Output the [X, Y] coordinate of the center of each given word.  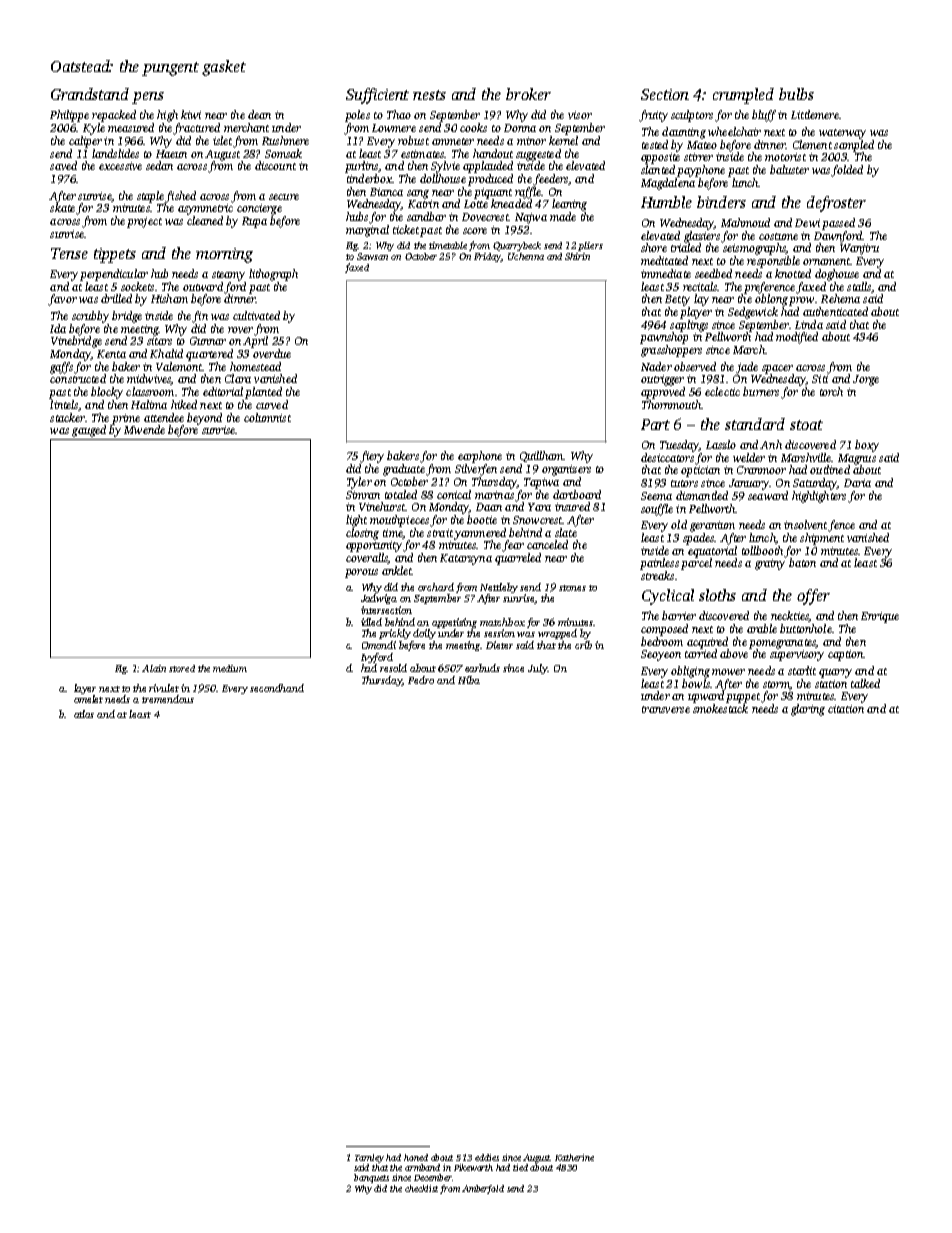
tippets [115, 255]
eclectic [722, 391]
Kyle [94, 129]
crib [583, 645]
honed [416, 1157]
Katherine [574, 1157]
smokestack [720, 708]
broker [528, 94]
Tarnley [369, 1158]
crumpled [743, 96]
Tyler [359, 483]
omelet [88, 699]
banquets [371, 1178]
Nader [656, 366]
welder [749, 457]
